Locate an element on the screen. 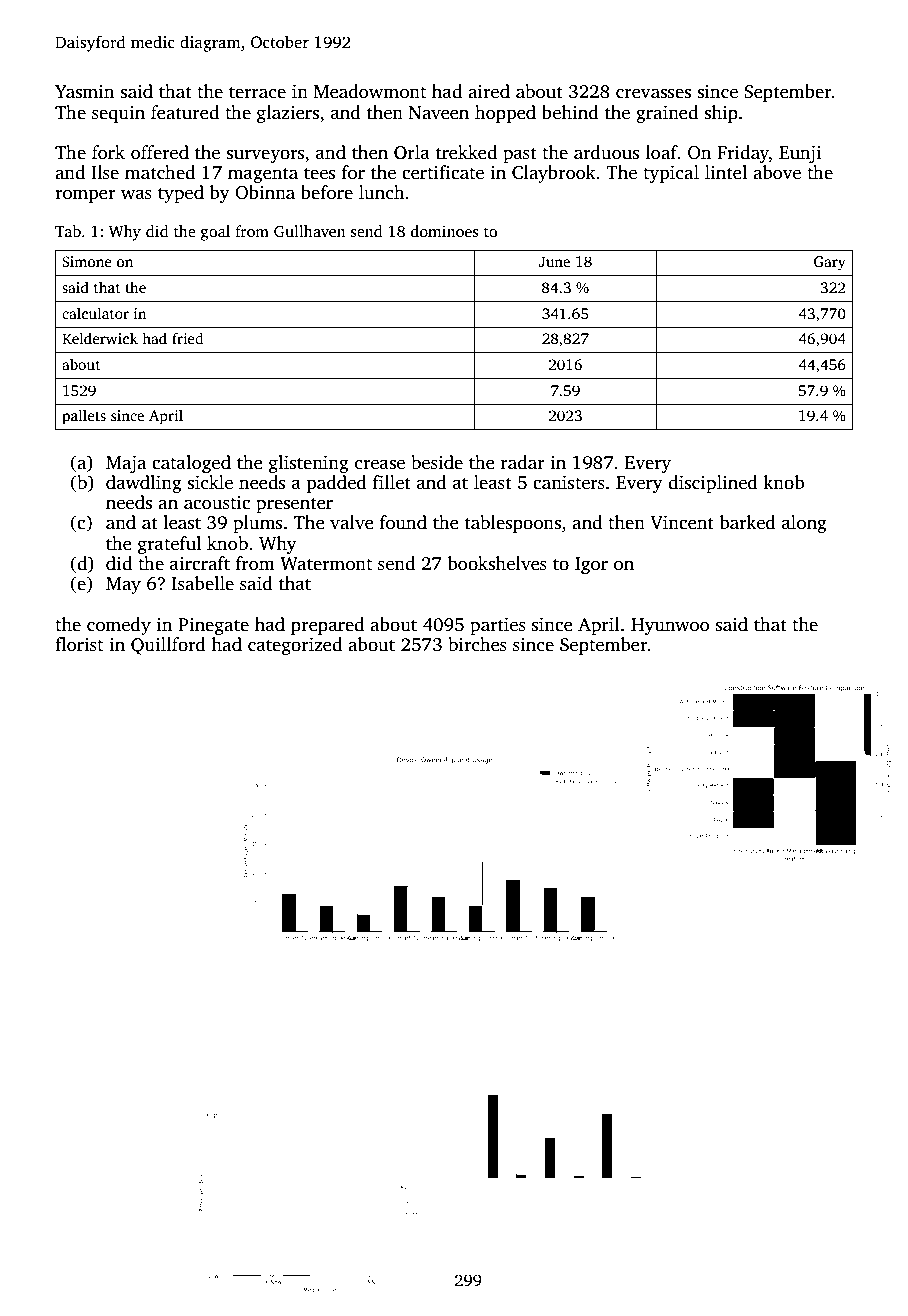 This screenshot has width=908, height=1316. lunch is located at coordinates (382, 192).
